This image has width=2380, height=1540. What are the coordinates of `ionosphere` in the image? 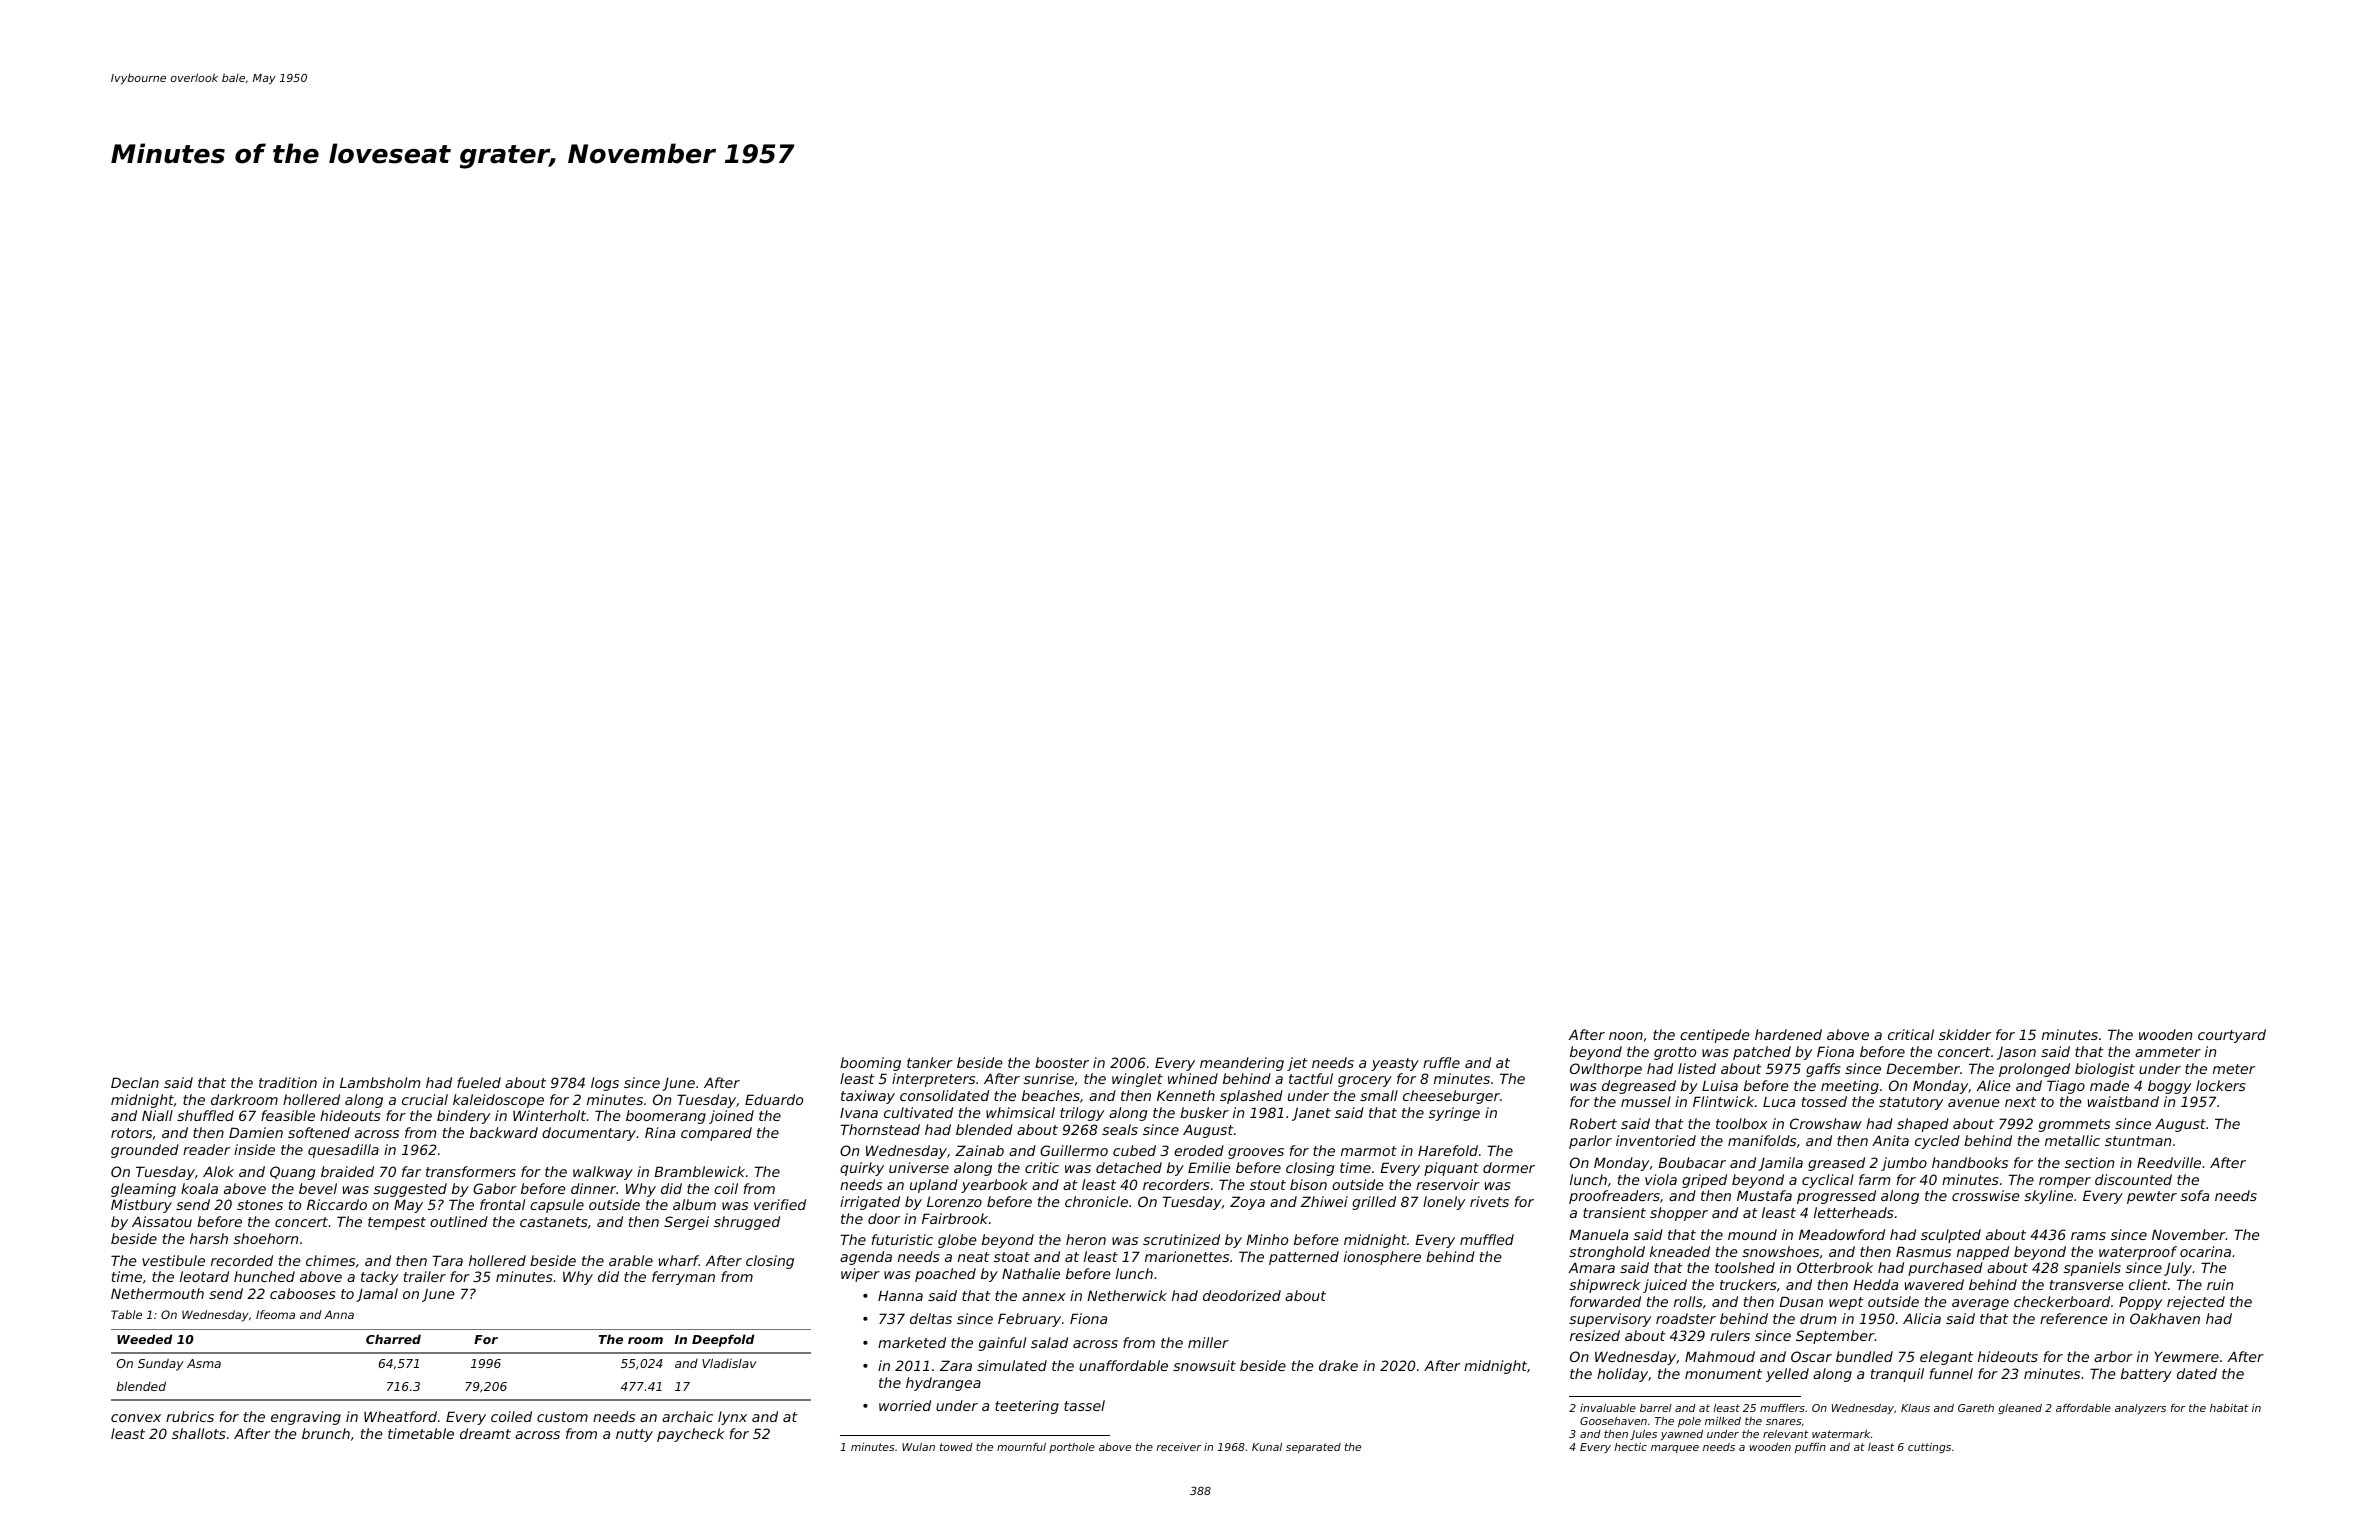 It's located at (1382, 1258).
